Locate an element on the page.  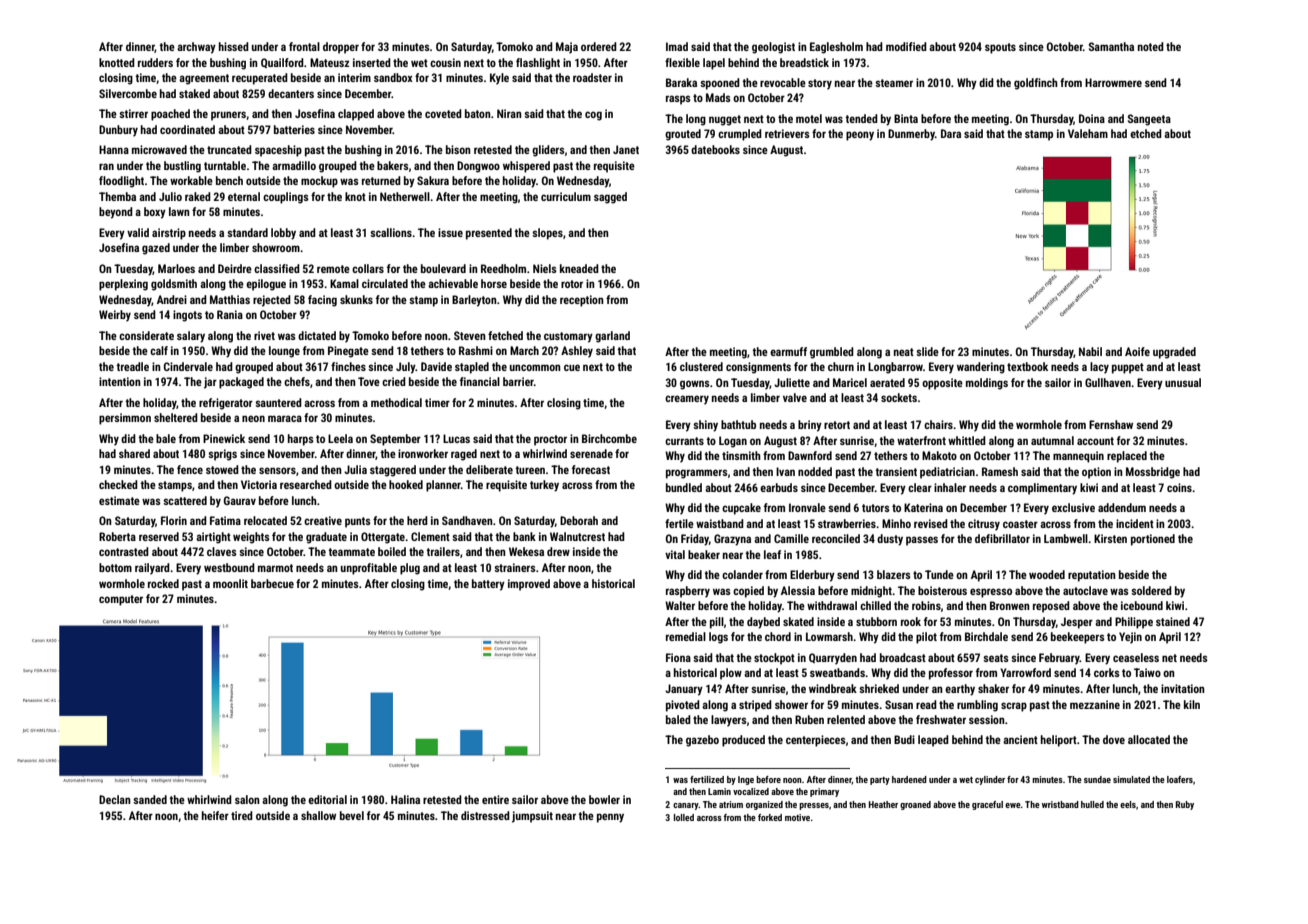
colander is located at coordinates (742, 574).
